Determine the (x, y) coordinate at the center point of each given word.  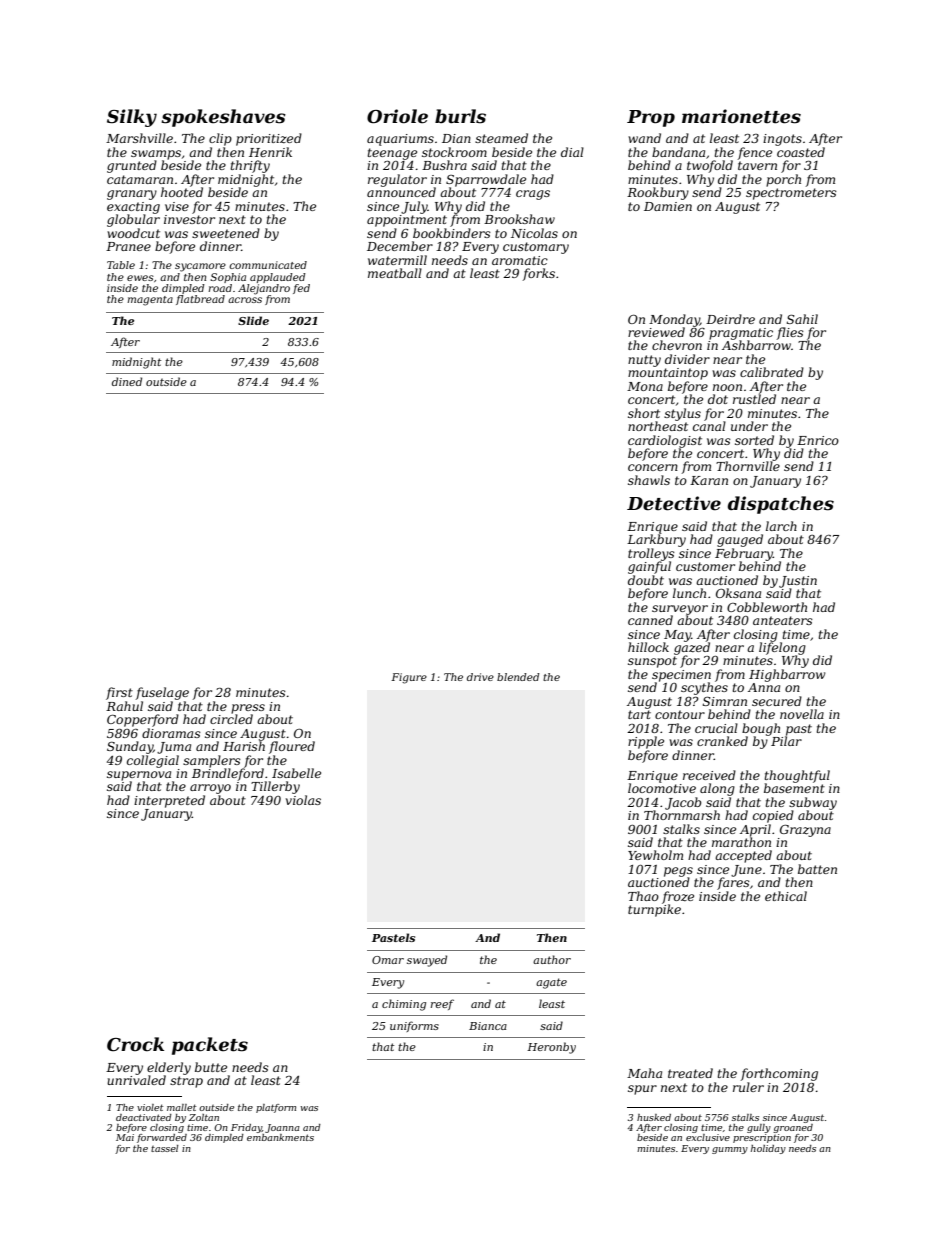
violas (303, 800)
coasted (801, 152)
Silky (132, 118)
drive (480, 677)
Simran (725, 701)
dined (127, 381)
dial (572, 152)
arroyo (210, 789)
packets (210, 1046)
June (746, 871)
